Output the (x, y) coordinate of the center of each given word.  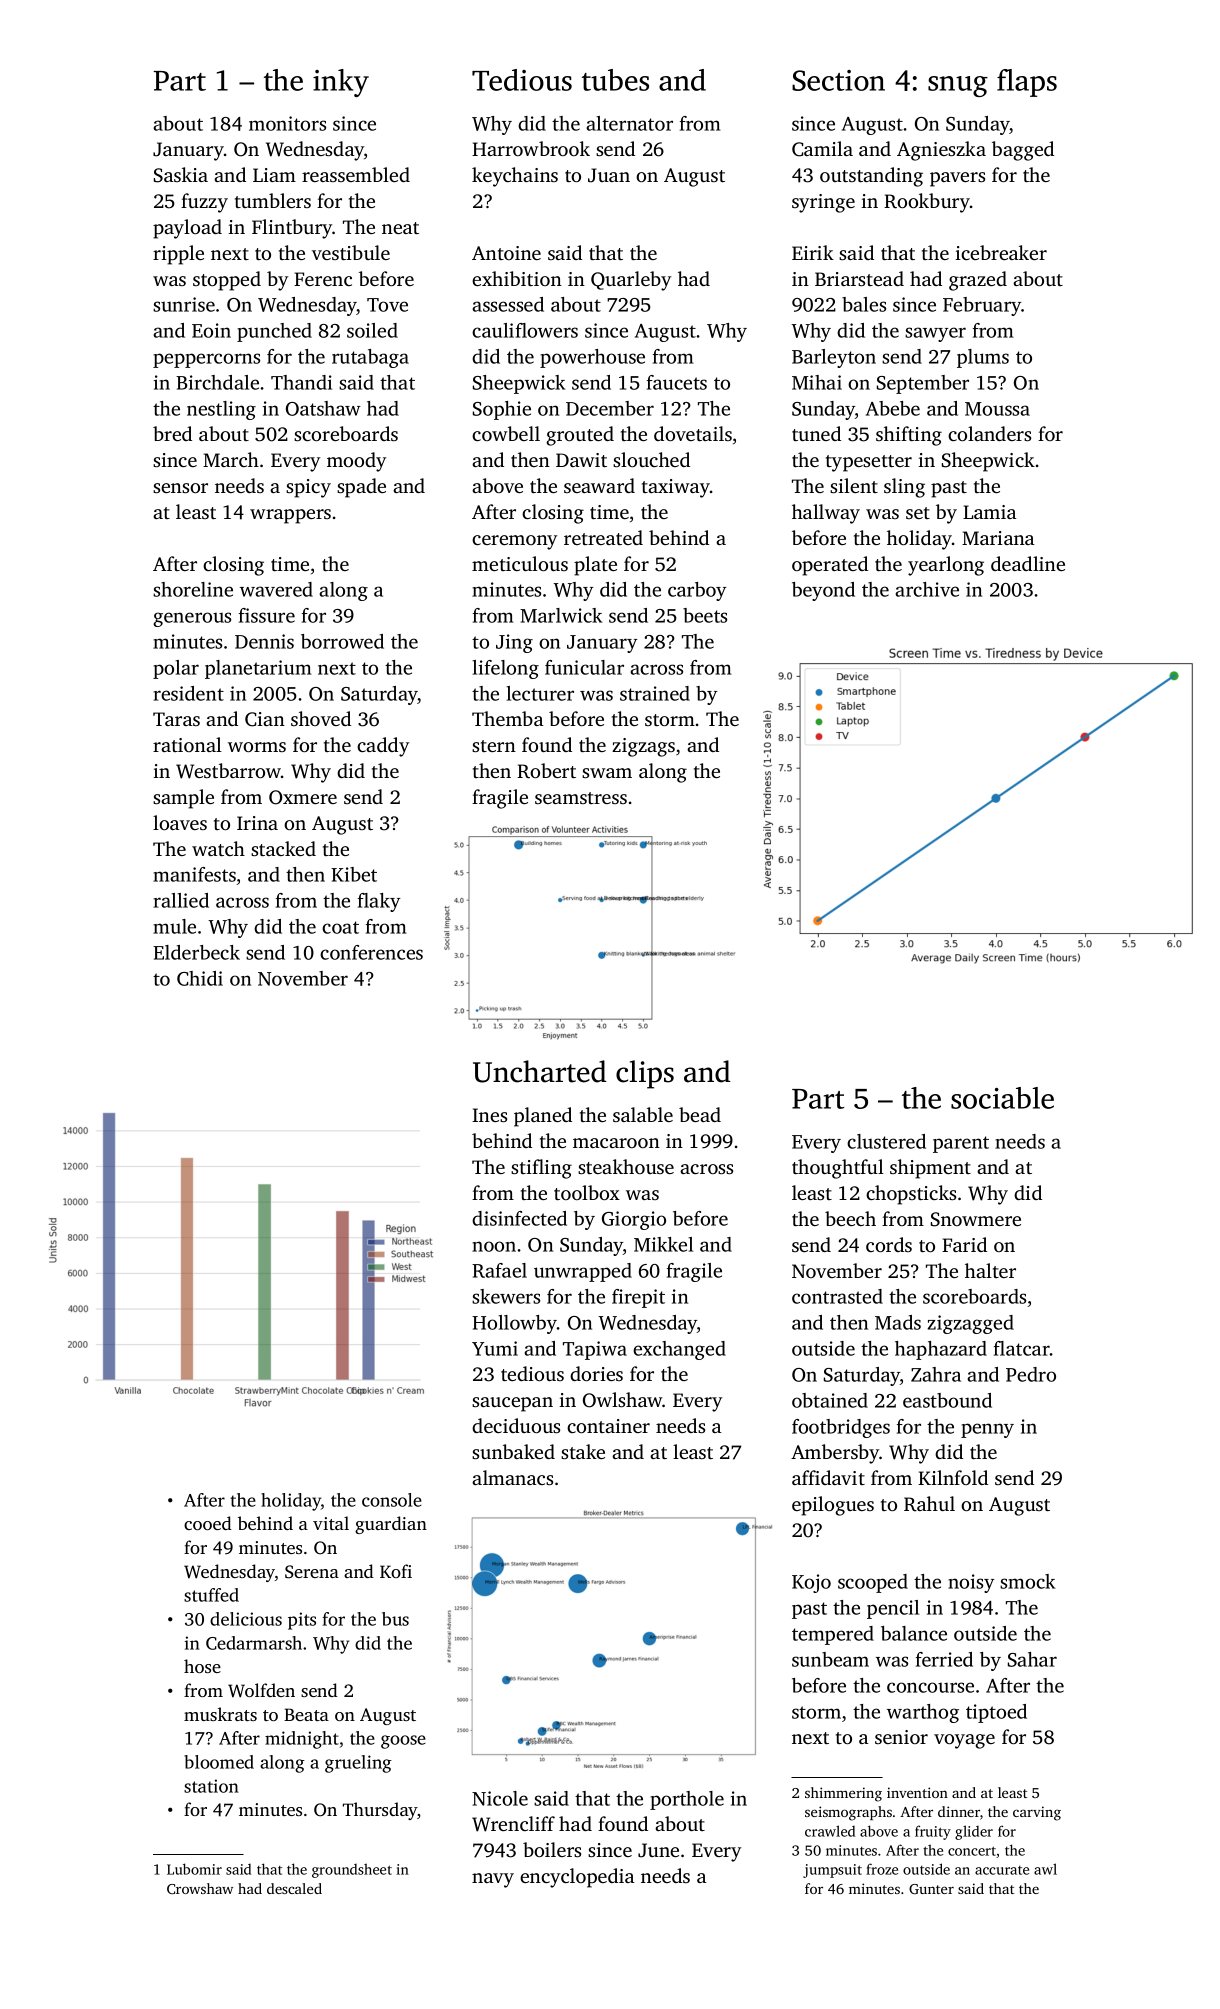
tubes (615, 80)
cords (889, 1244)
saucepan (512, 1404)
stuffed (211, 1595)
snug (958, 86)
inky (341, 83)
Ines (489, 1115)
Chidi (200, 978)
